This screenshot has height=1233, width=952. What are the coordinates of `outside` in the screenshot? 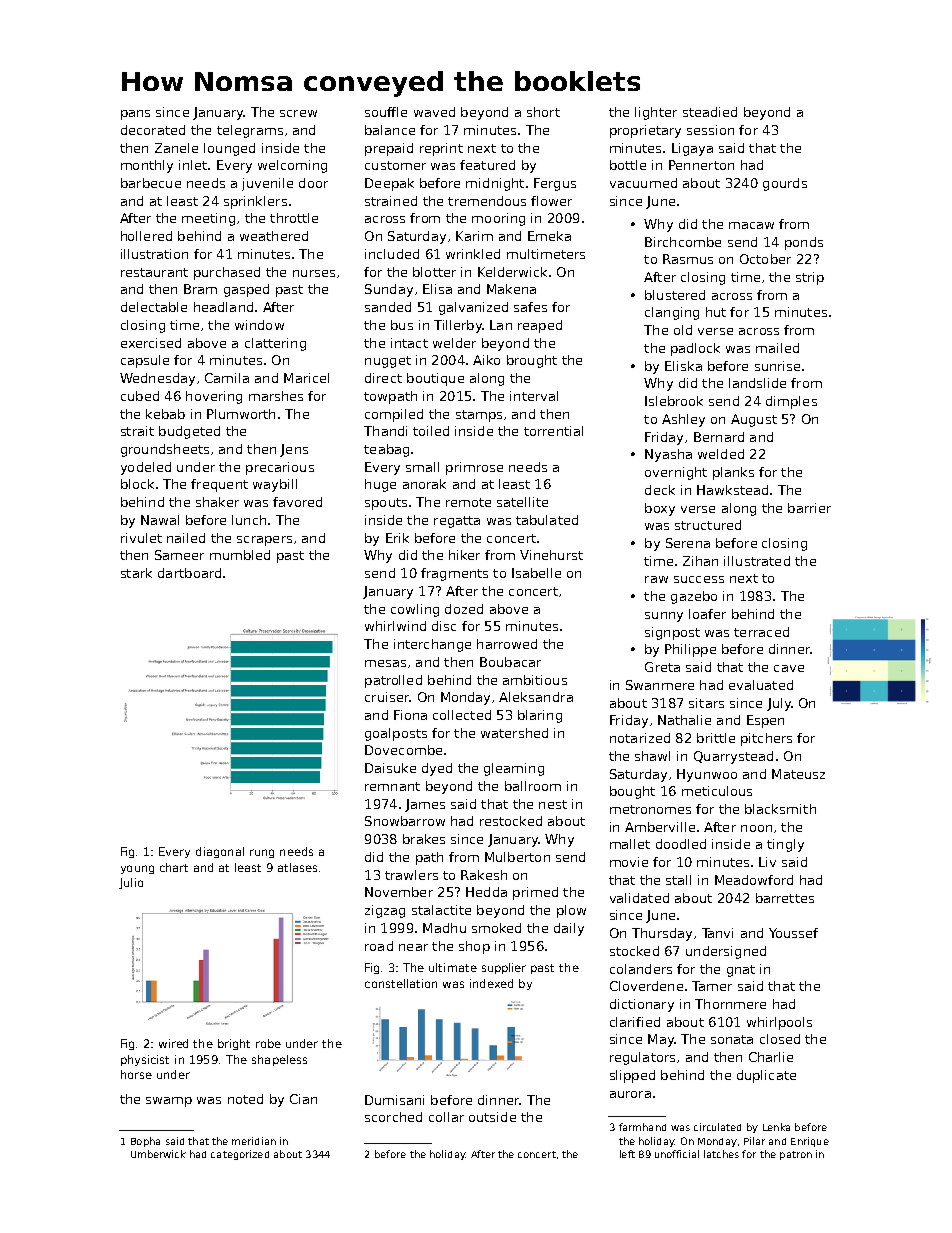 It's located at (492, 1117).
